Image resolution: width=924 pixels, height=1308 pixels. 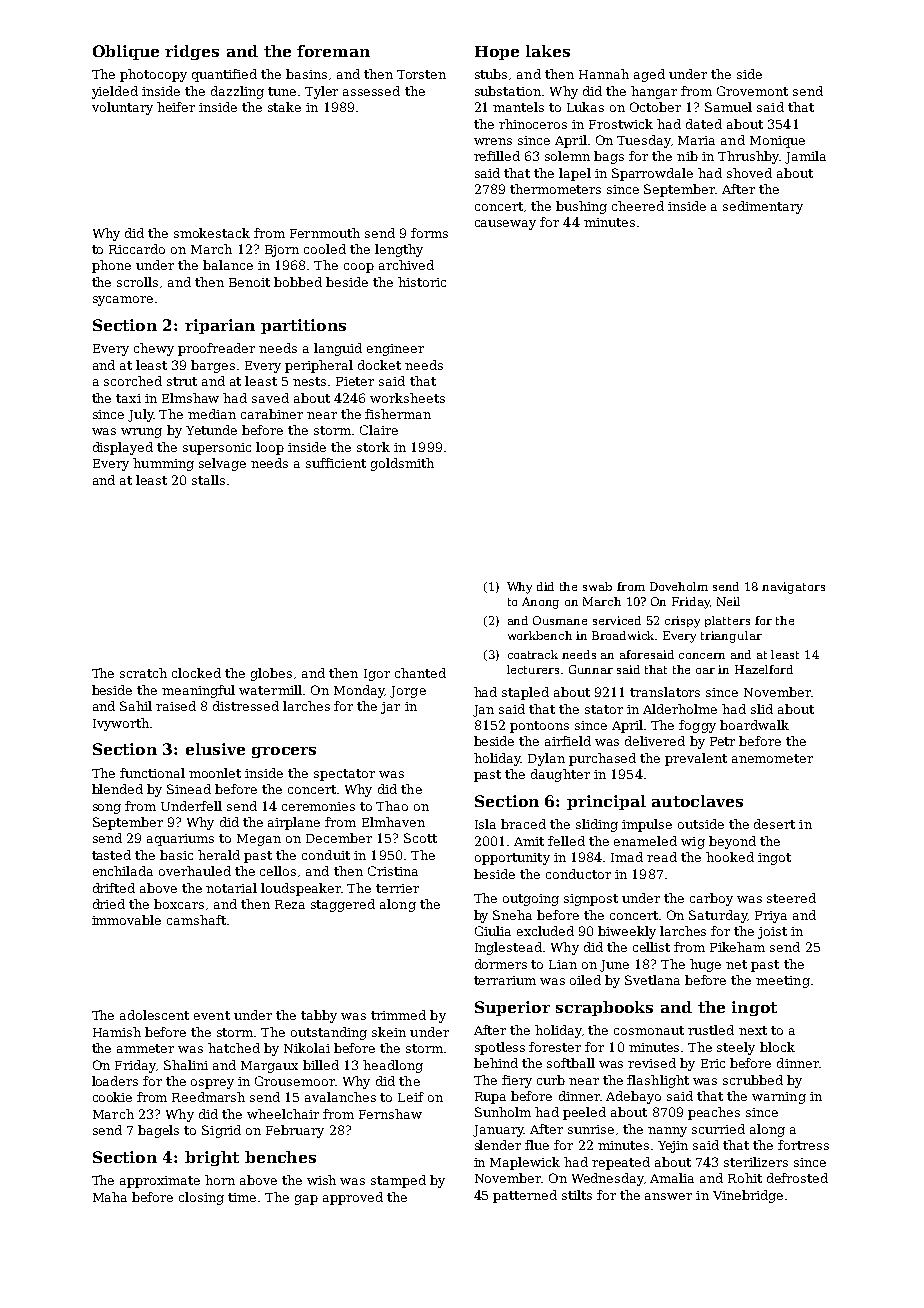 What do you see at coordinates (752, 91) in the screenshot?
I see `Grovemont` at bounding box center [752, 91].
